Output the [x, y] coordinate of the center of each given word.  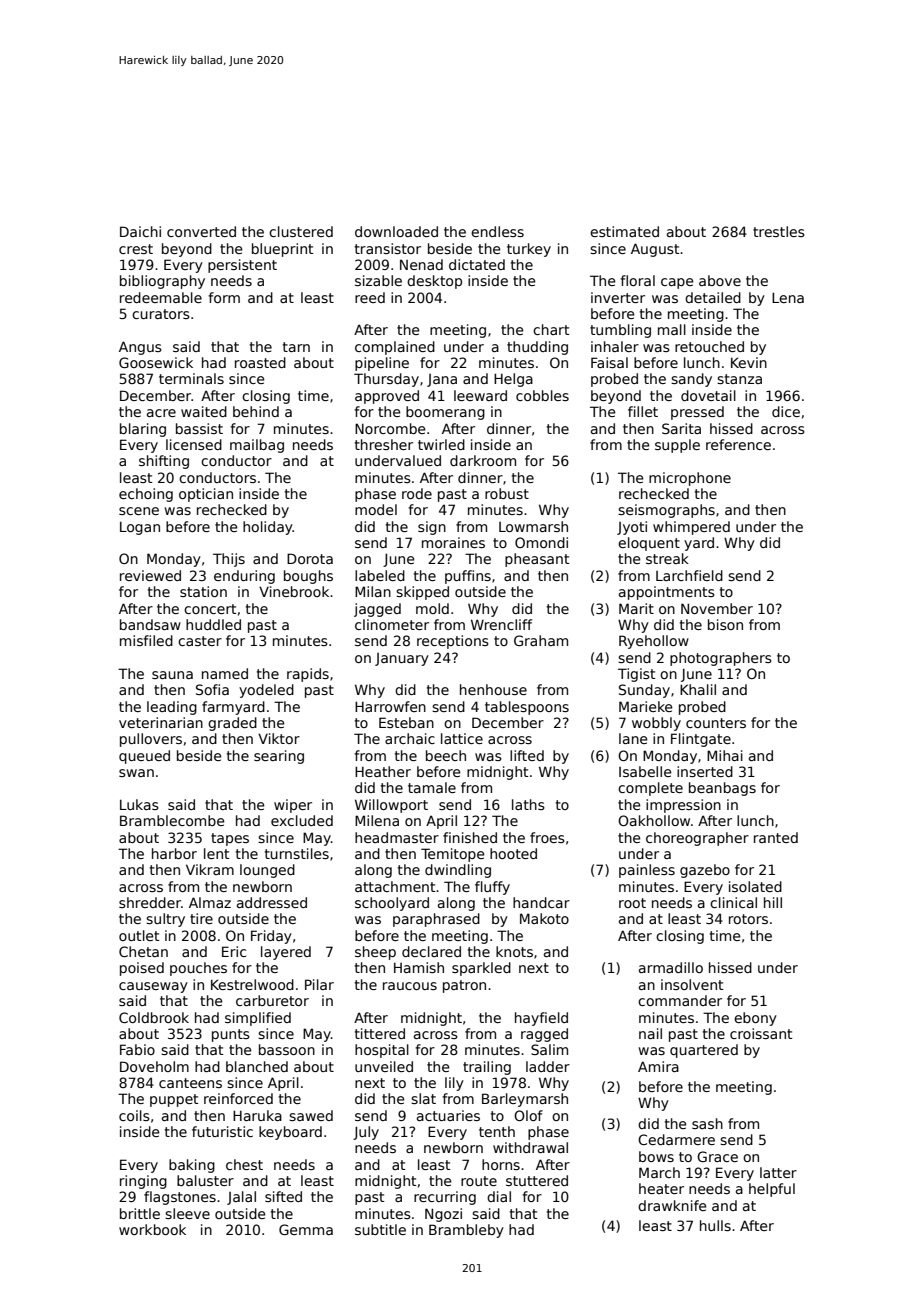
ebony [755, 1019]
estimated [624, 231]
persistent [242, 266]
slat [423, 1098]
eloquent [649, 544]
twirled [441, 444]
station [203, 591]
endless [497, 231]
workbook [152, 1229]
